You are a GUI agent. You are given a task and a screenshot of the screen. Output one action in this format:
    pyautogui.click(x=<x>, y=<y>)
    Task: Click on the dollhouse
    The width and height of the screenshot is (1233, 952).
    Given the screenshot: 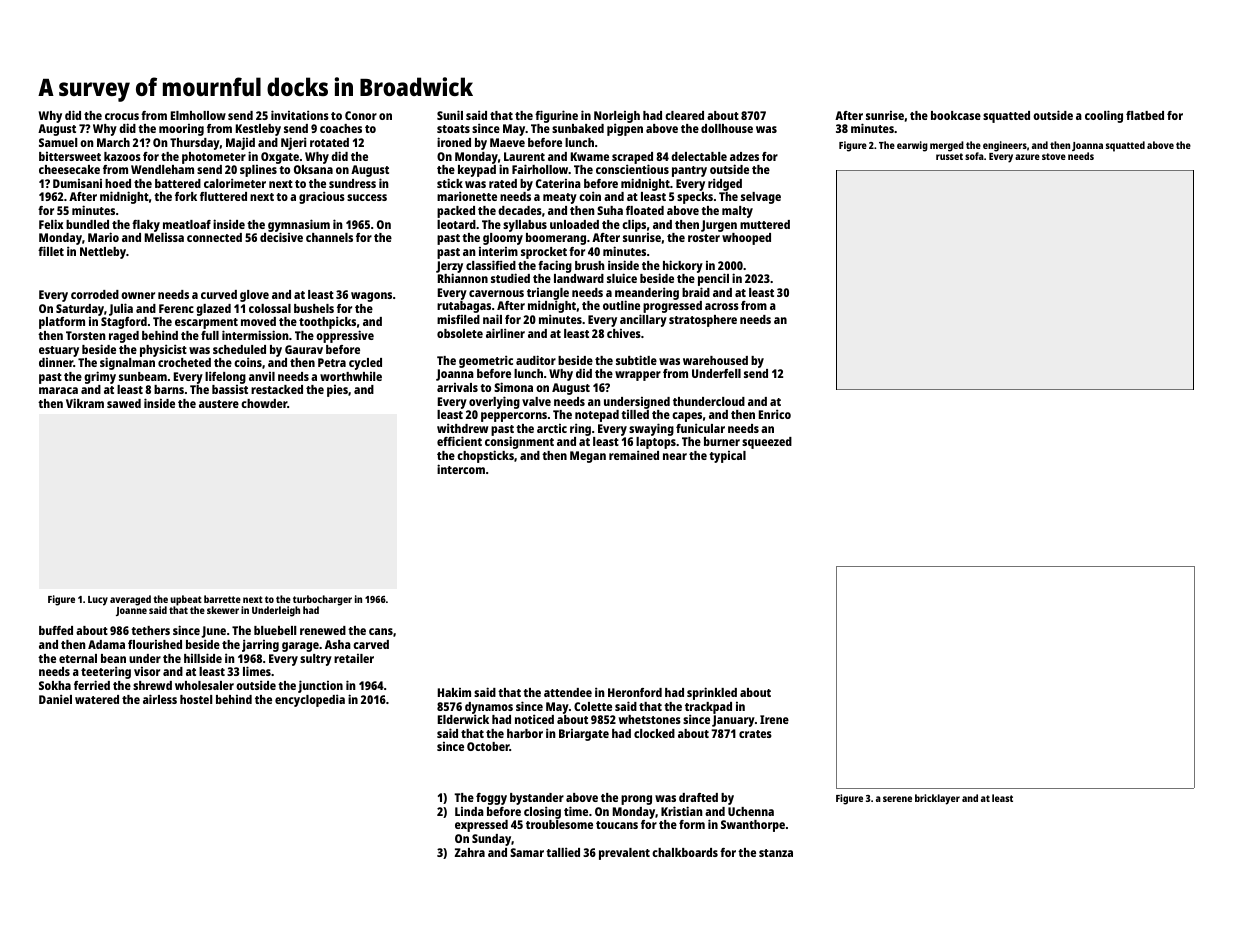 What is the action you would take?
    pyautogui.click(x=727, y=128)
